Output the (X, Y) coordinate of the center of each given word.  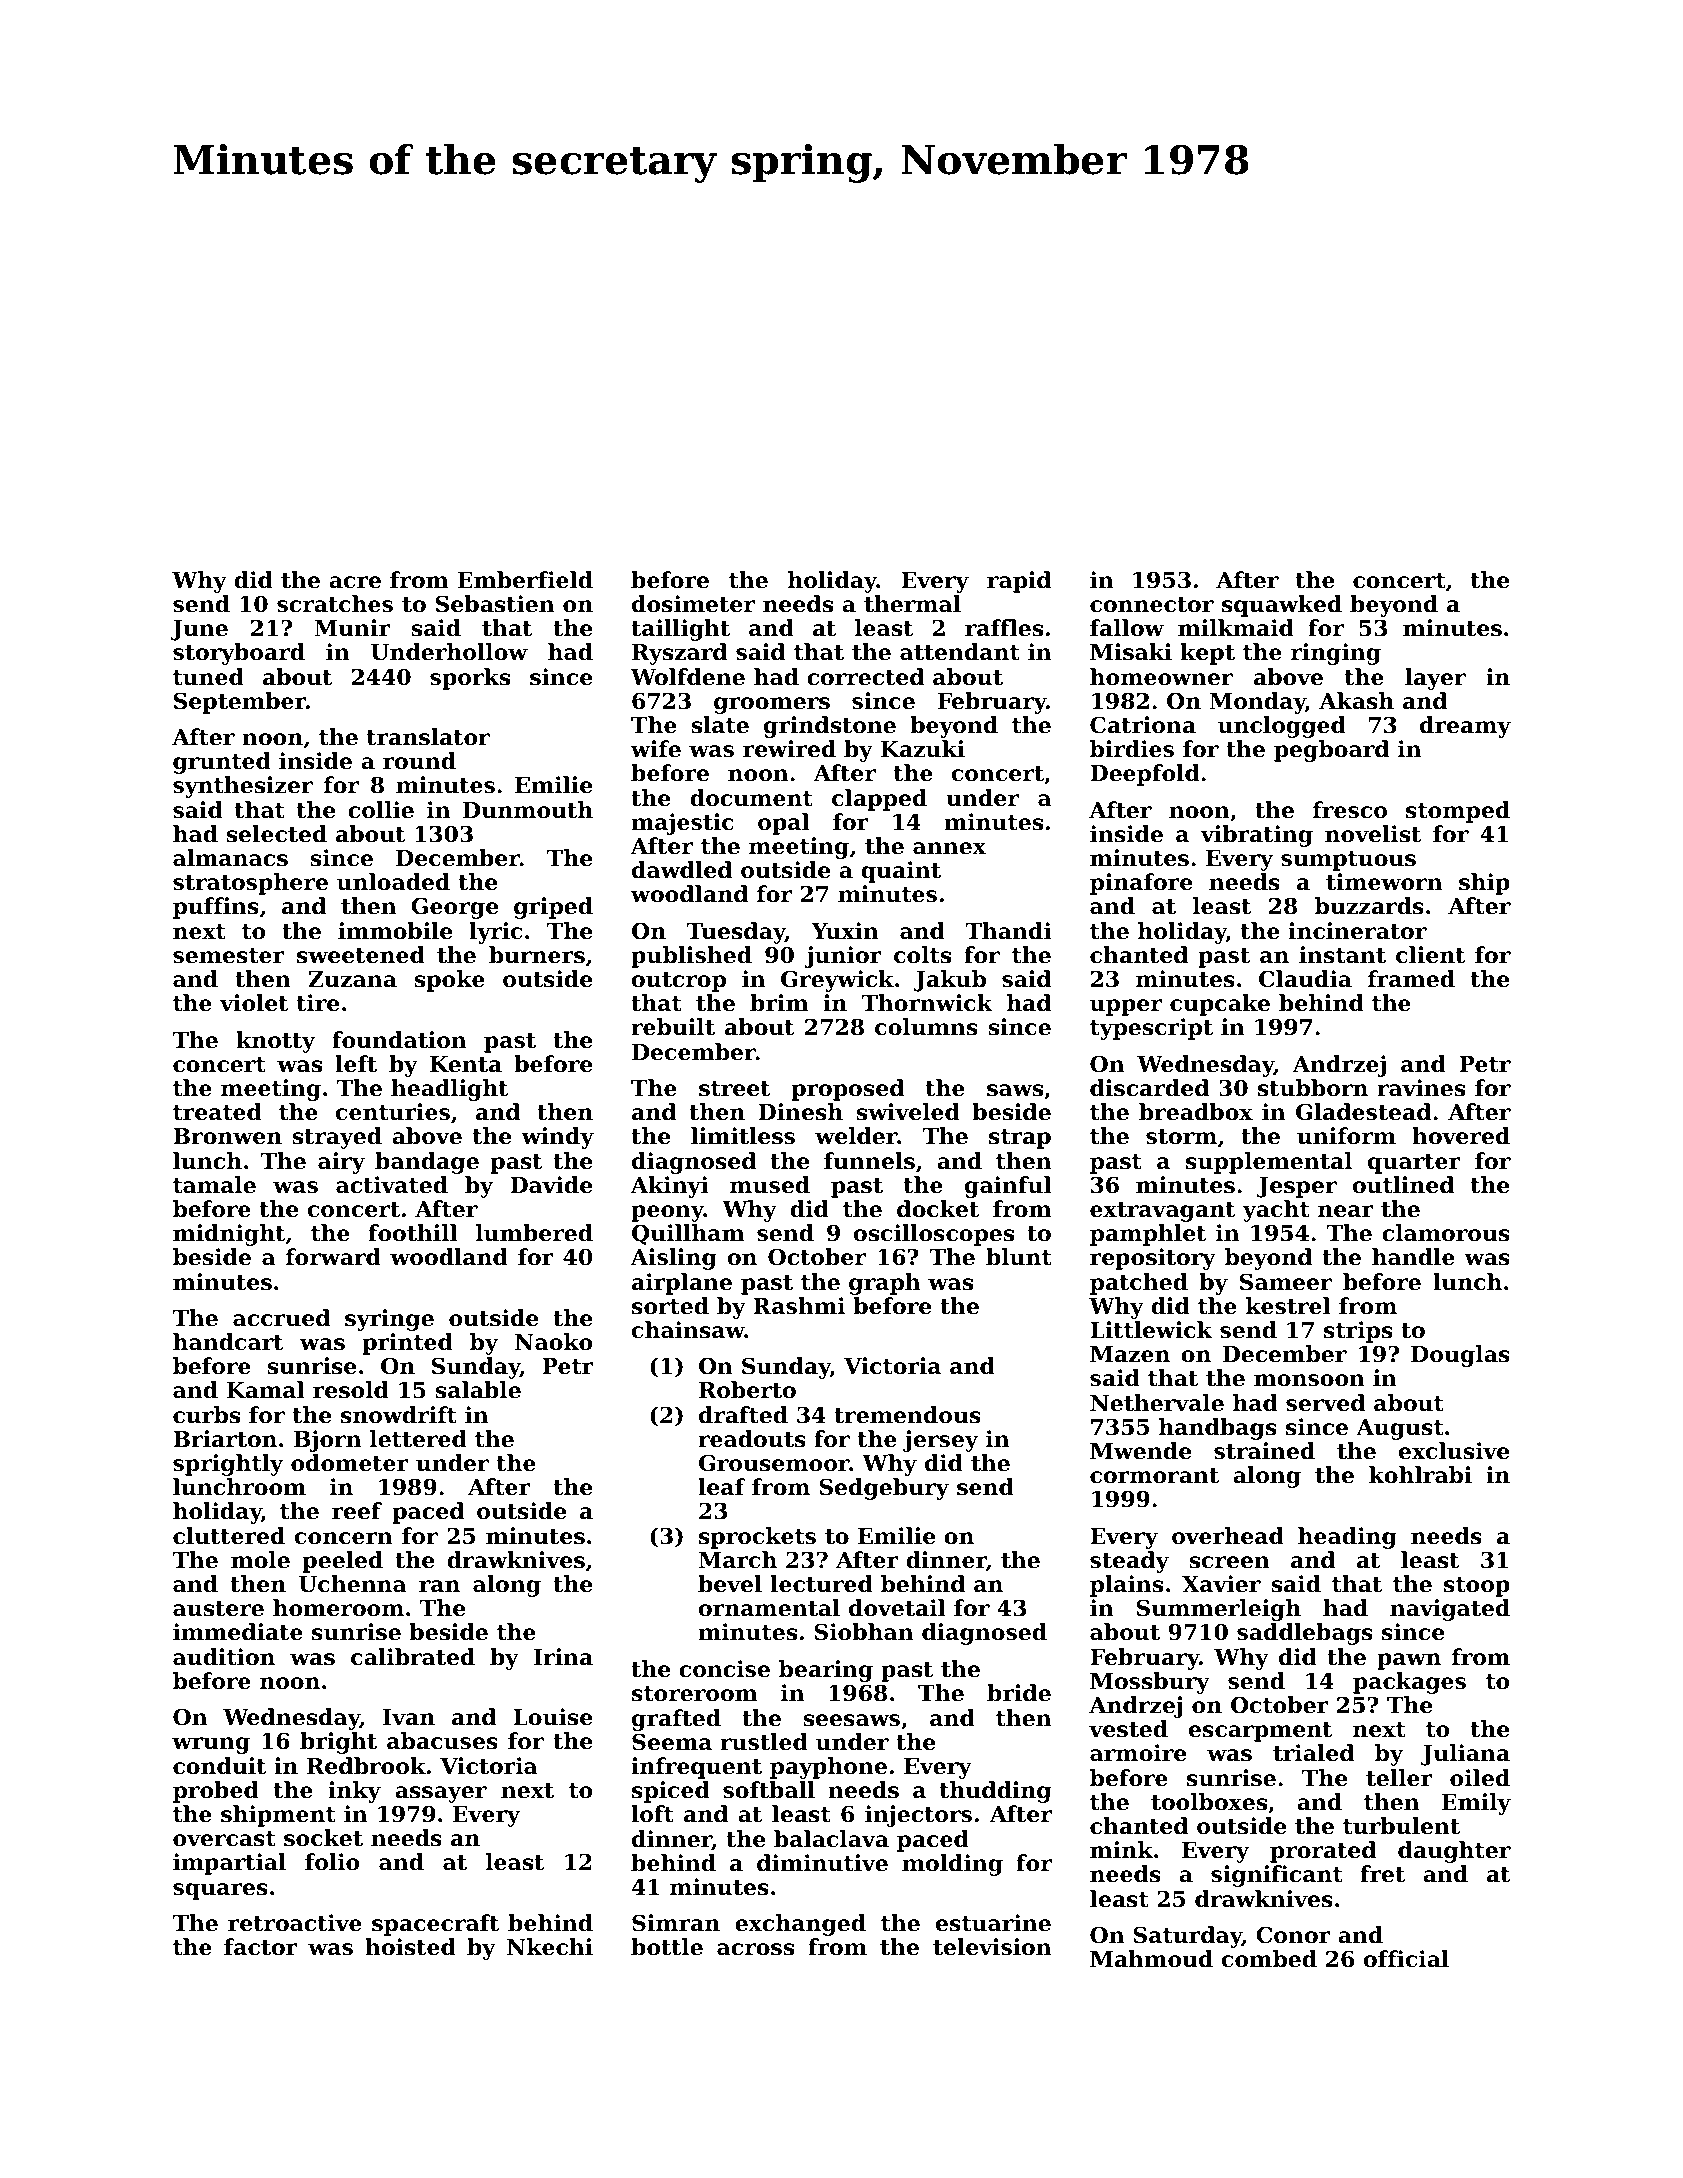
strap (1020, 1139)
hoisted (410, 1947)
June (199, 630)
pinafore (1141, 884)
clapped (879, 800)
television (992, 1947)
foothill (413, 1233)
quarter (1414, 1164)
